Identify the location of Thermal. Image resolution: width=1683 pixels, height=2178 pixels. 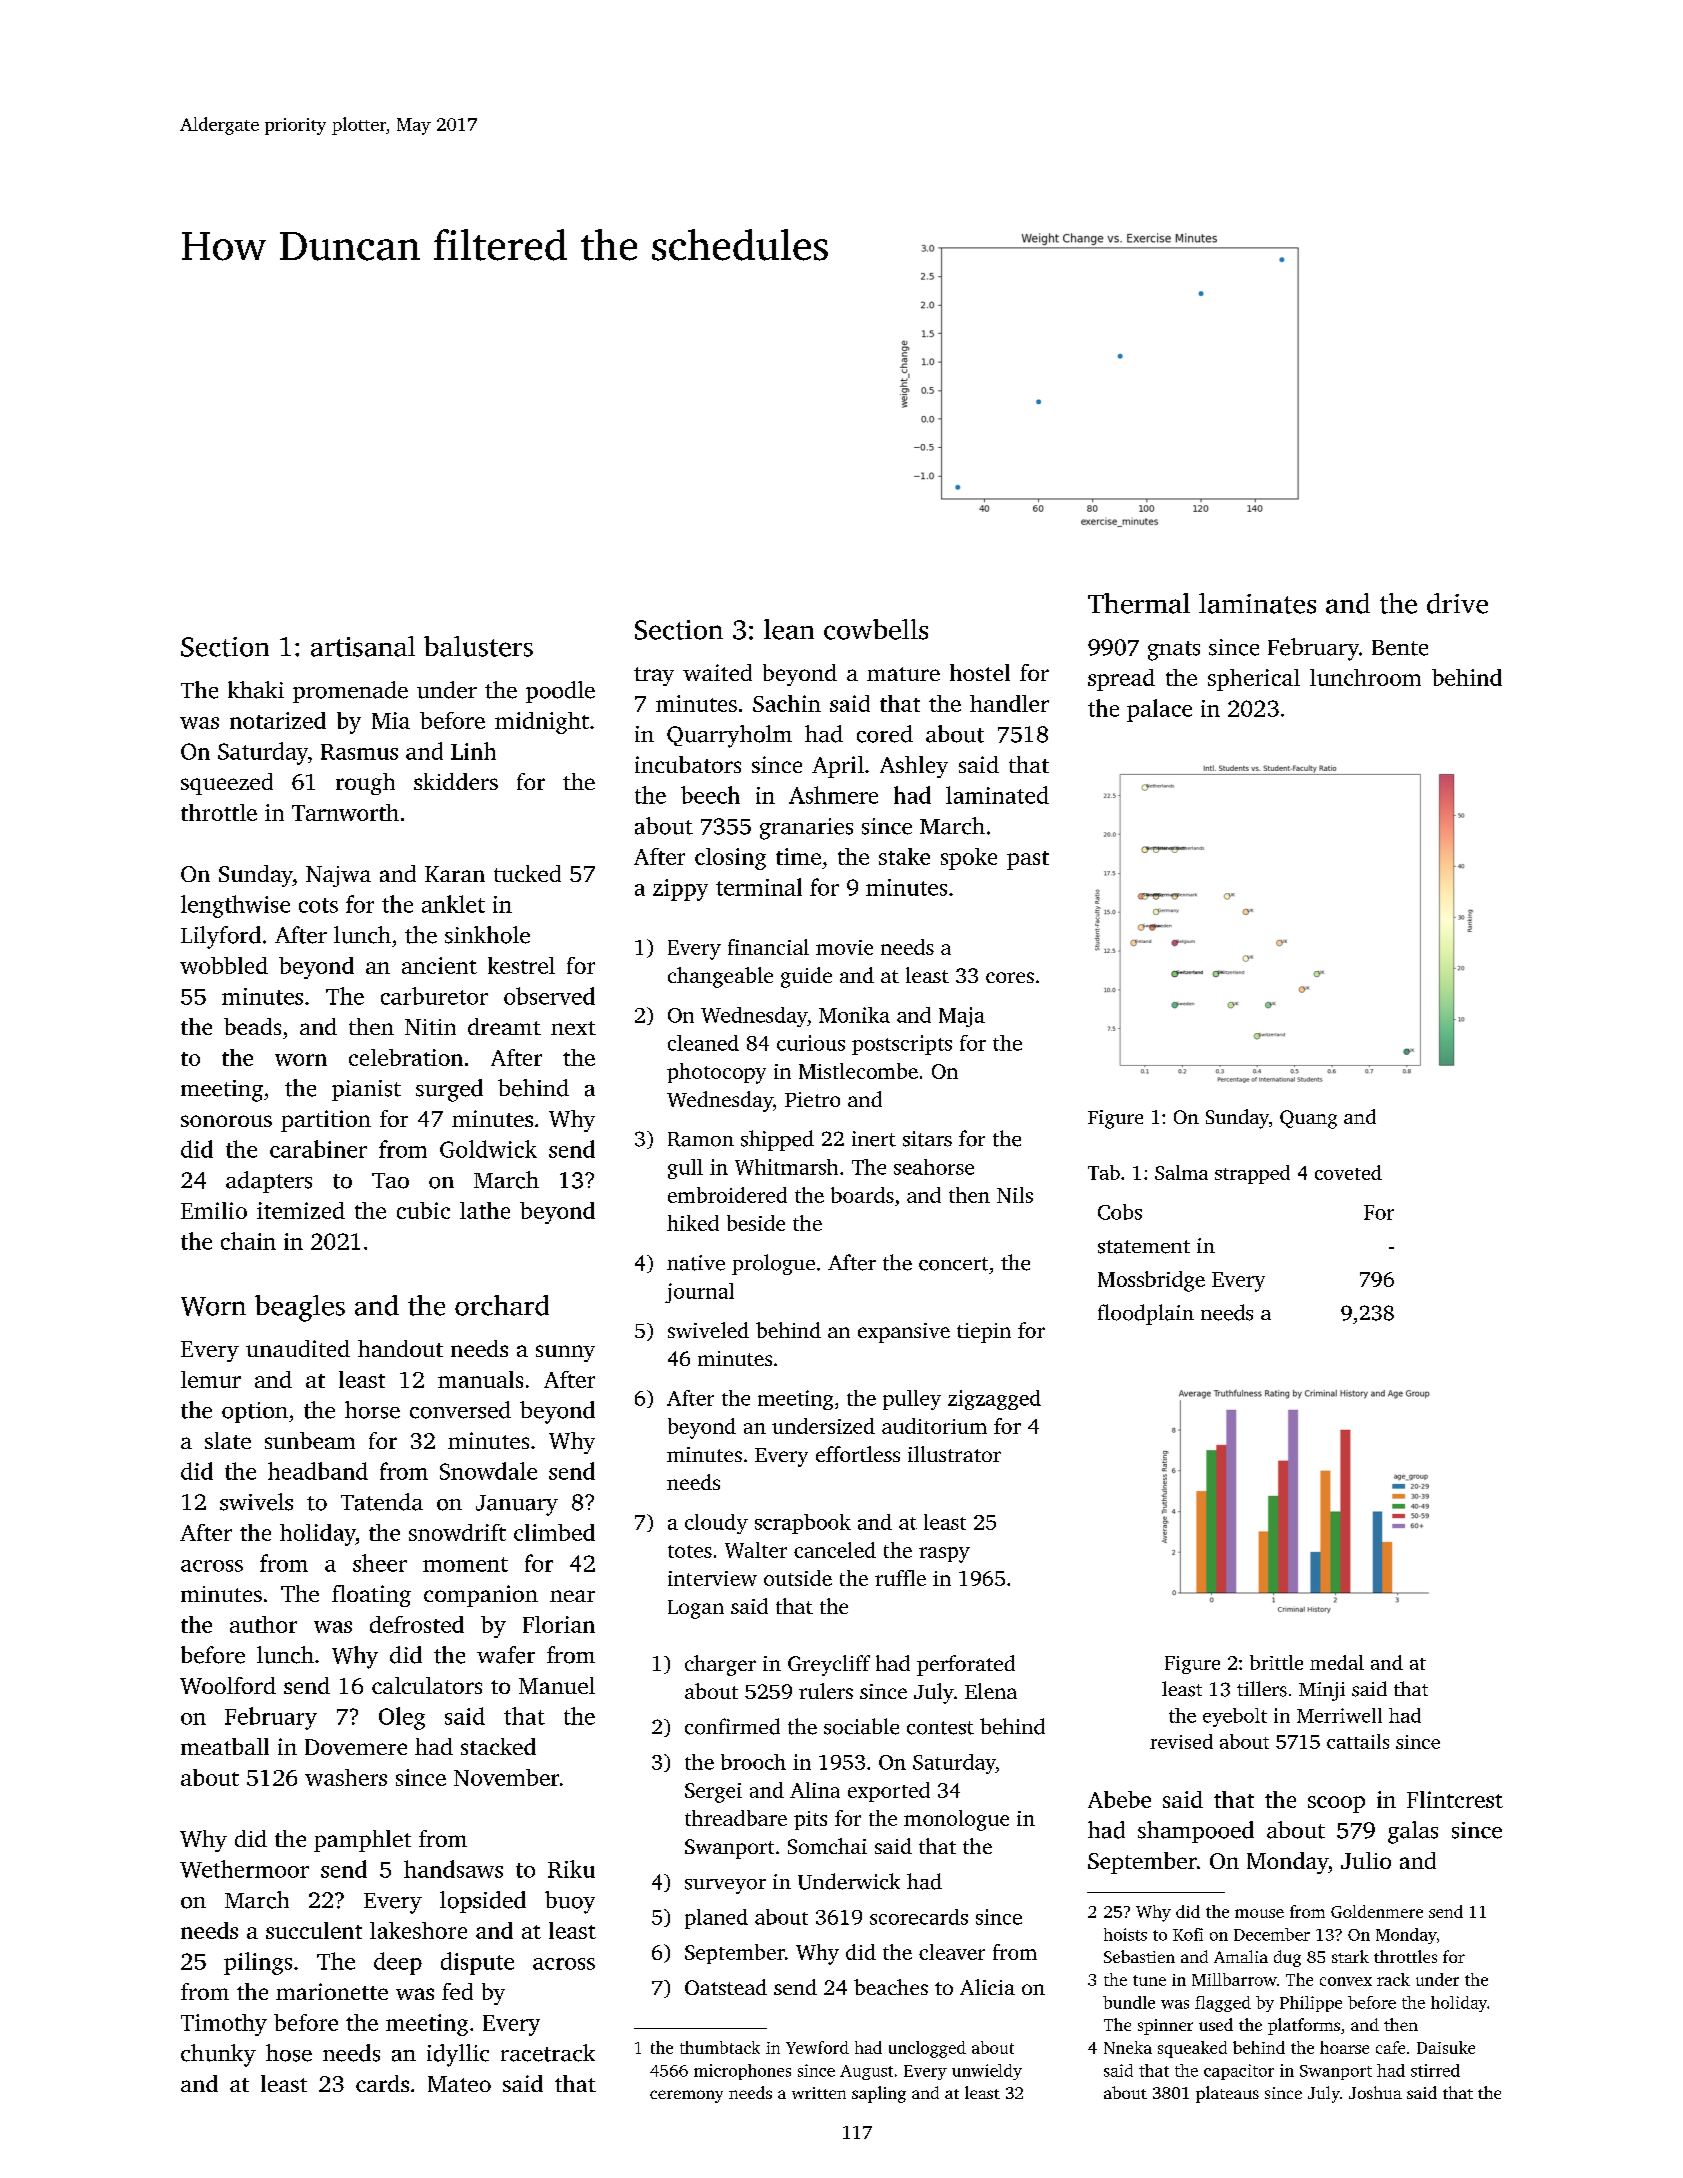
(1139, 603).
